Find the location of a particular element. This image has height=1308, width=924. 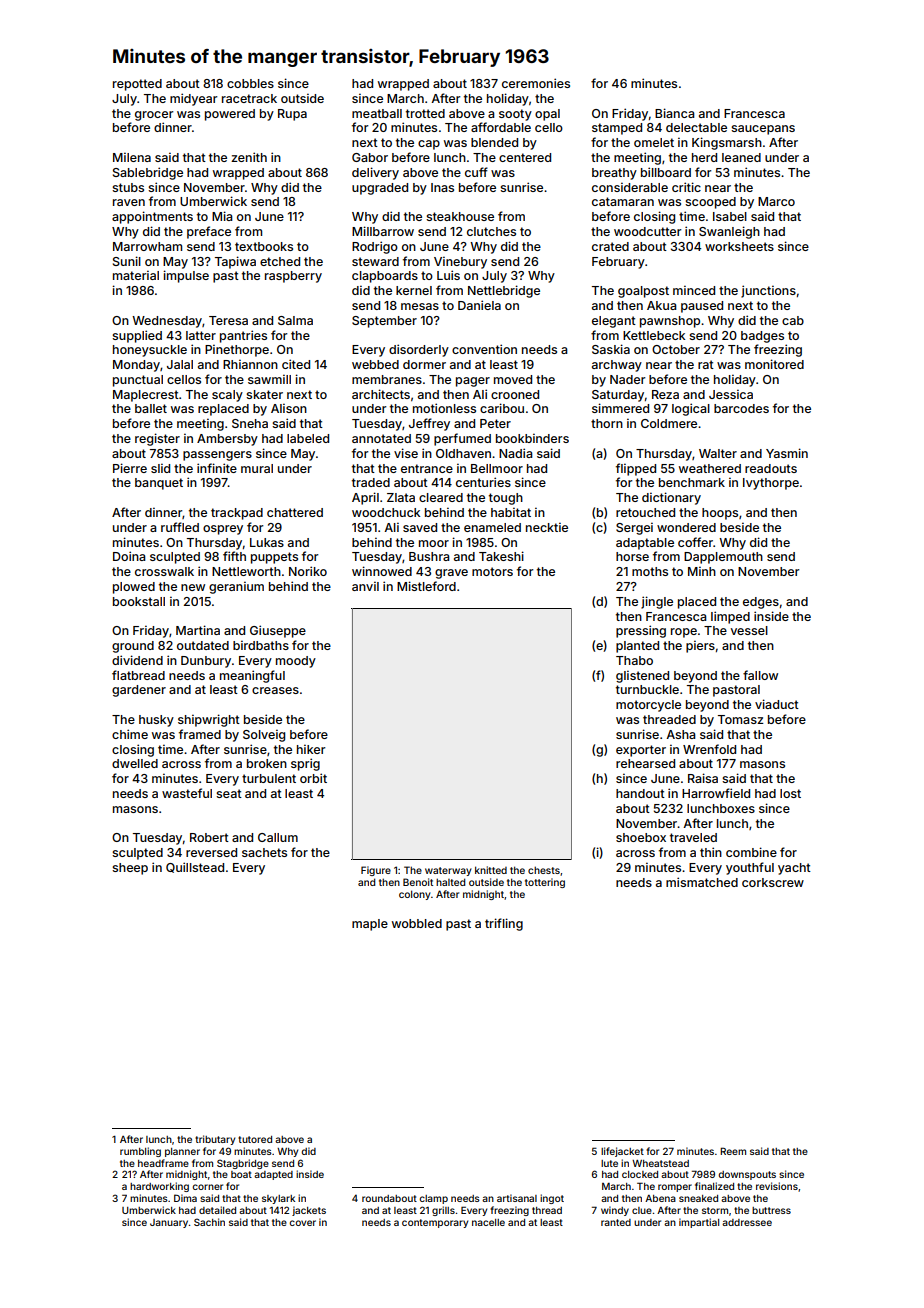

Figure is located at coordinates (376, 871).
